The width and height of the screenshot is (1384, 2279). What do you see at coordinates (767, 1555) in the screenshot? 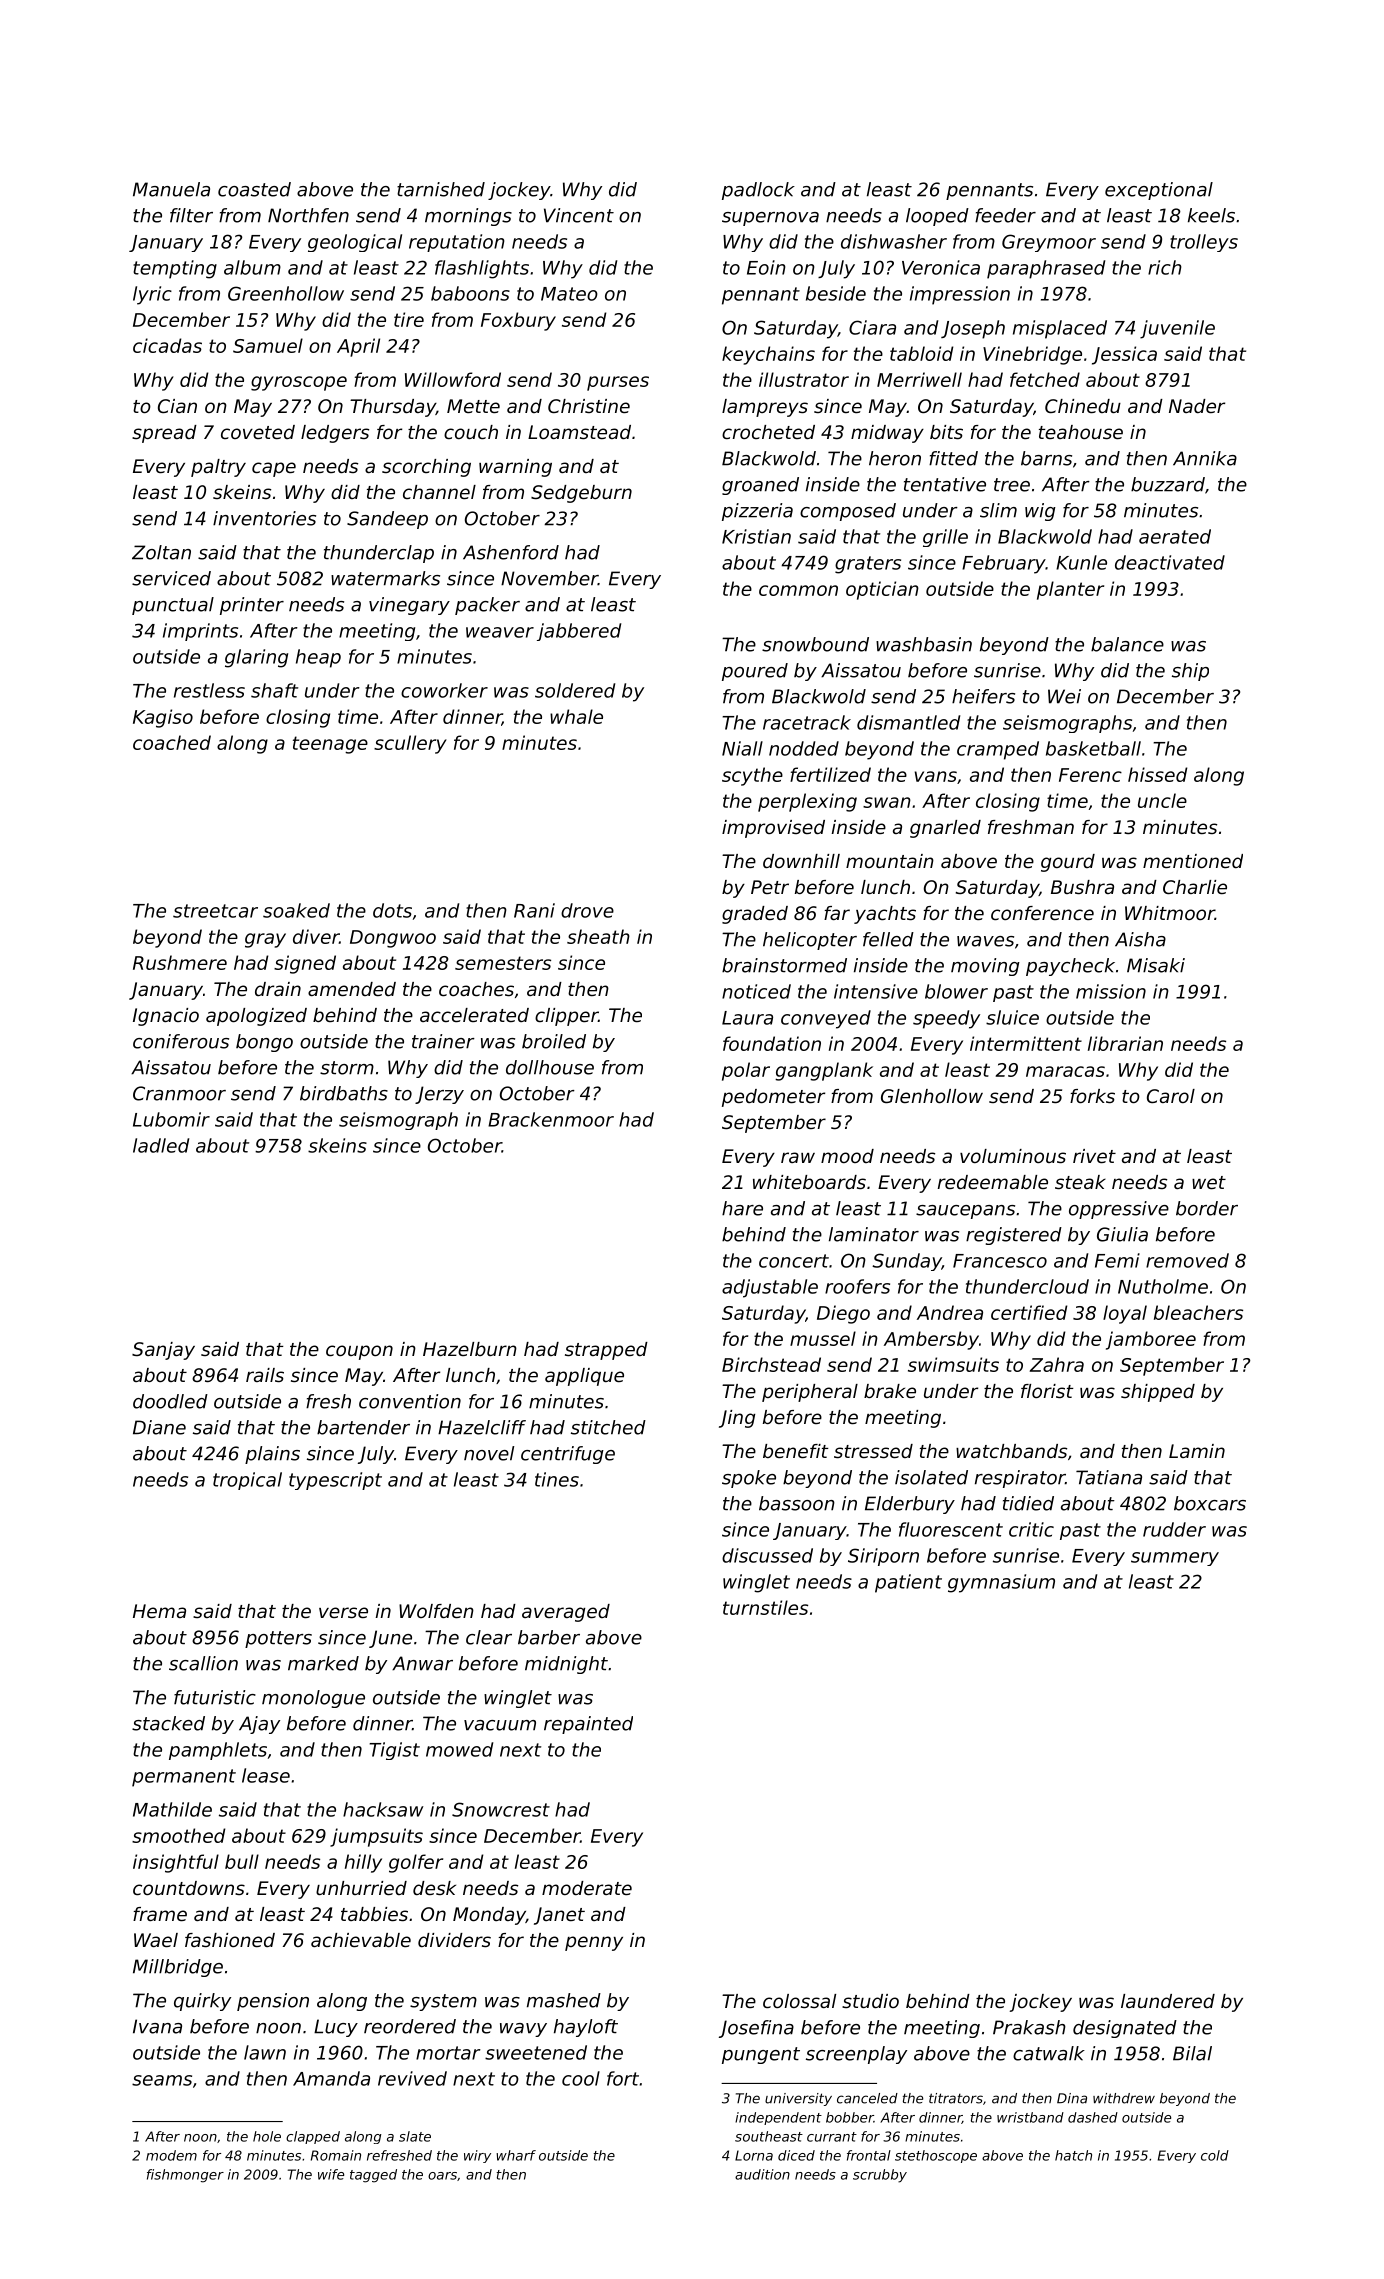
I see `discussed` at bounding box center [767, 1555].
